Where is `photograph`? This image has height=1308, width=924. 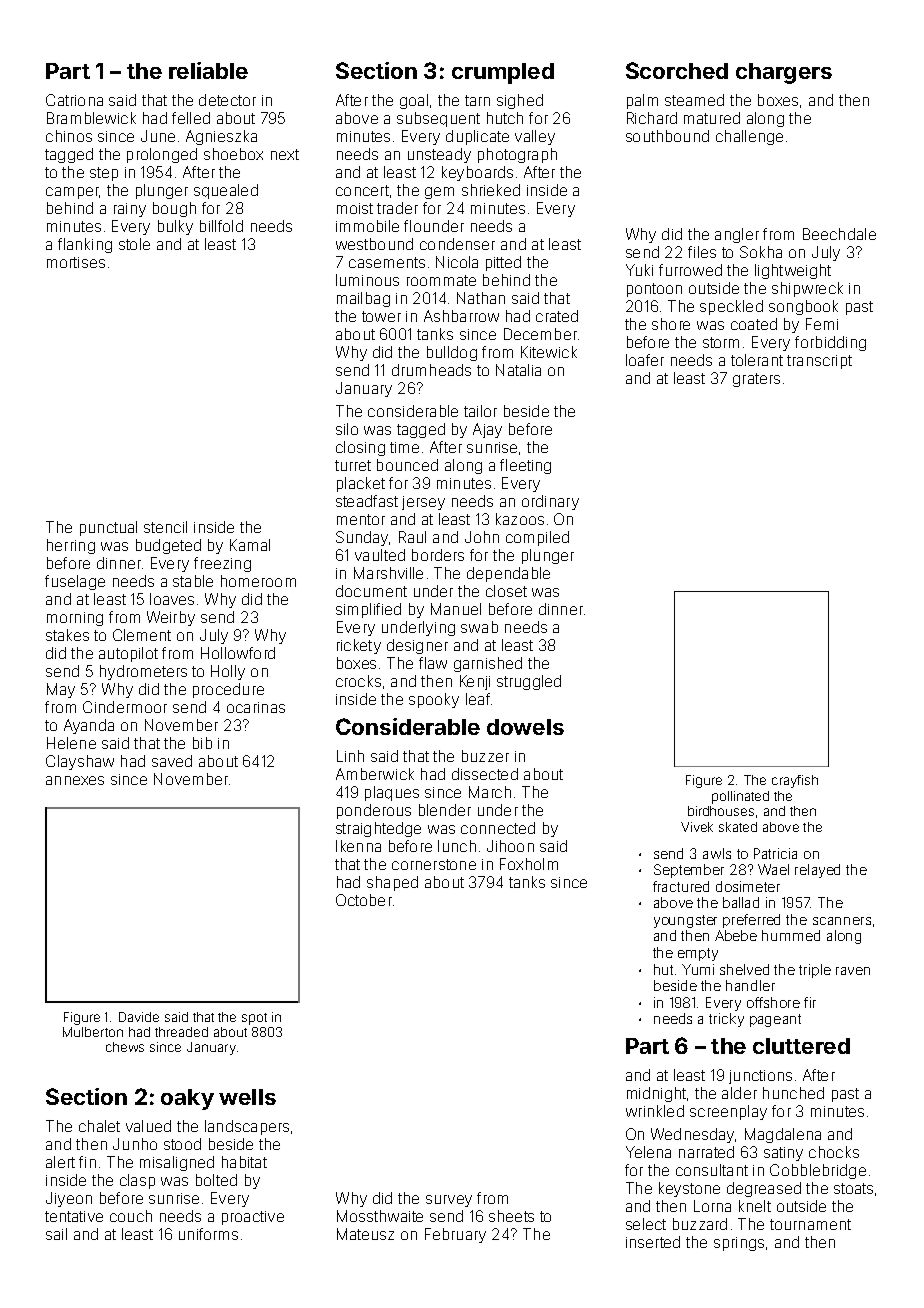 photograph is located at coordinates (517, 155).
